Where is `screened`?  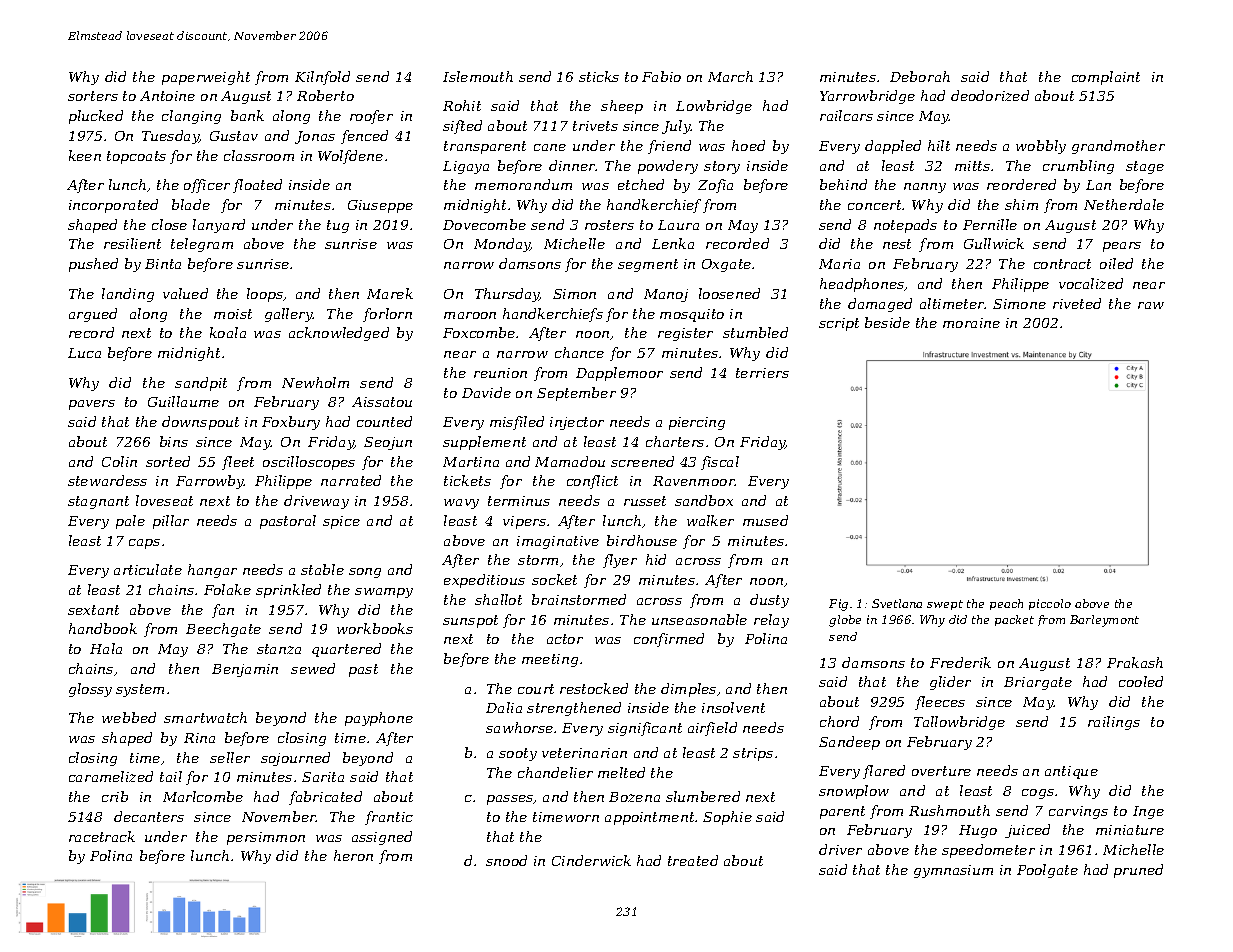 screened is located at coordinates (642, 461).
